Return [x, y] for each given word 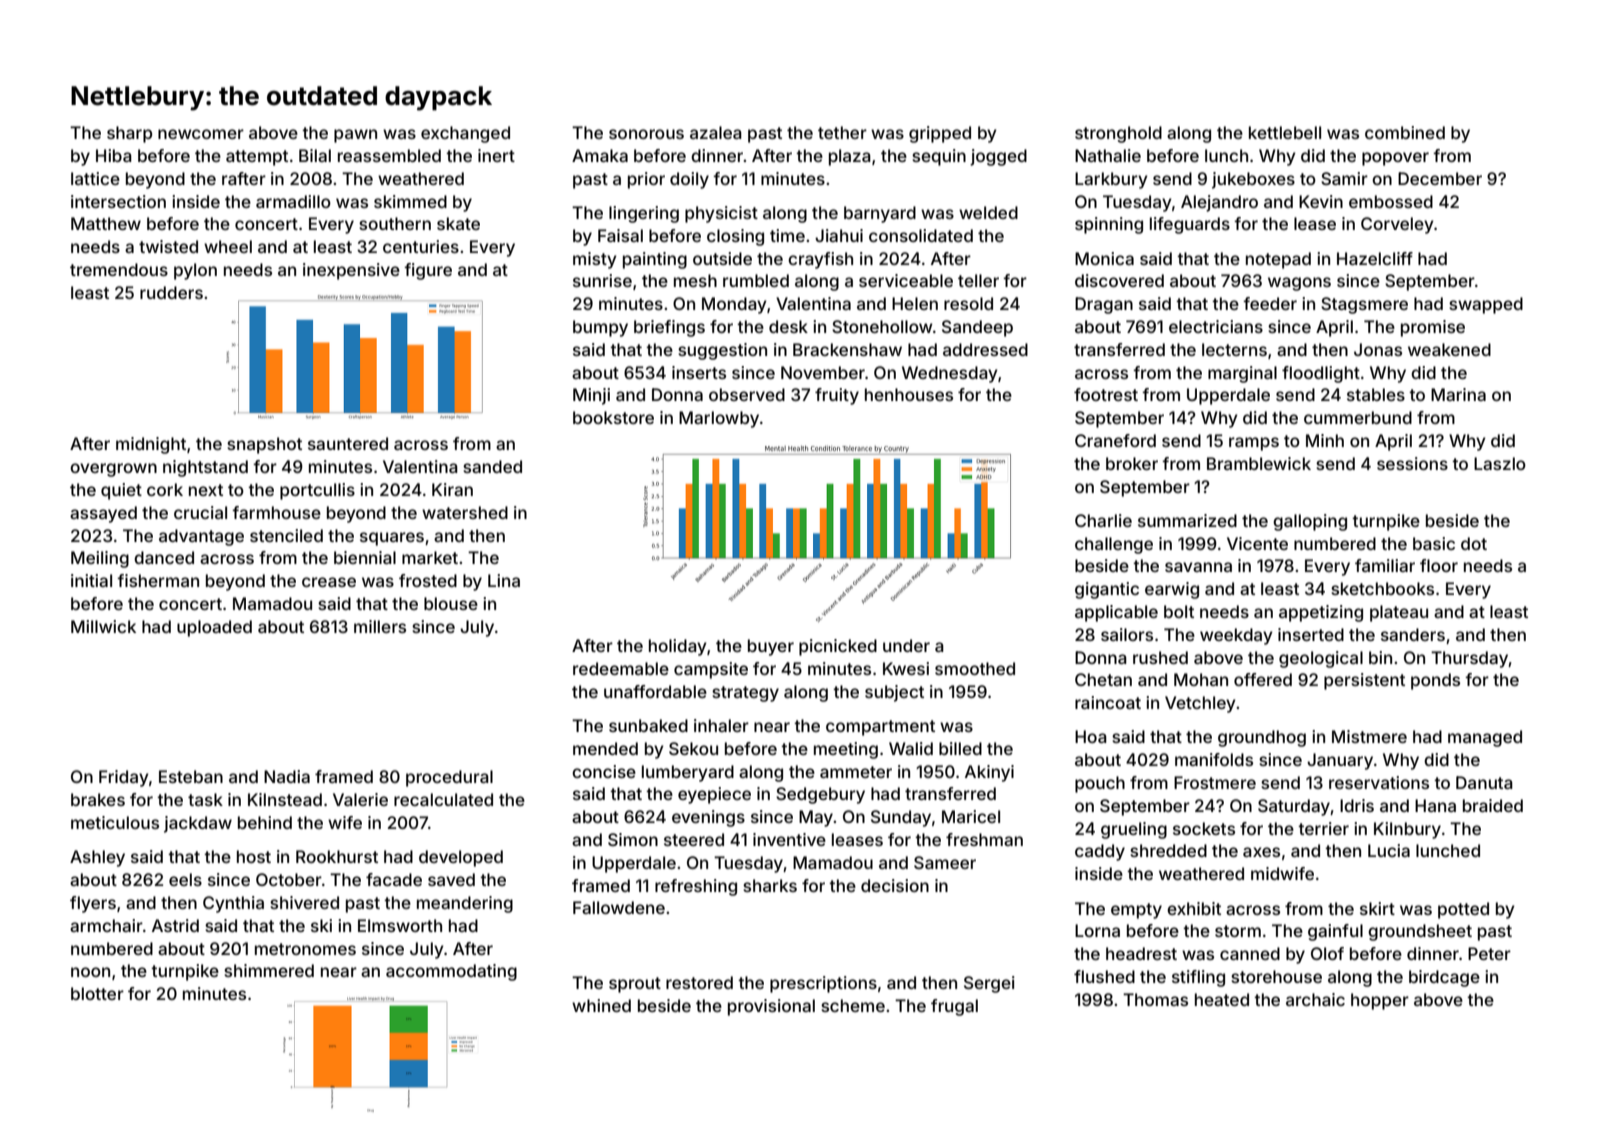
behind [265, 822]
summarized [1187, 520]
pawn [355, 136]
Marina [1458, 394]
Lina [504, 580]
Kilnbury [1407, 830]
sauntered [348, 443]
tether [842, 132]
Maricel [971, 816]
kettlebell [1285, 132]
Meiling [100, 559]
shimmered [269, 970]
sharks [770, 885]
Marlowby [719, 419]
